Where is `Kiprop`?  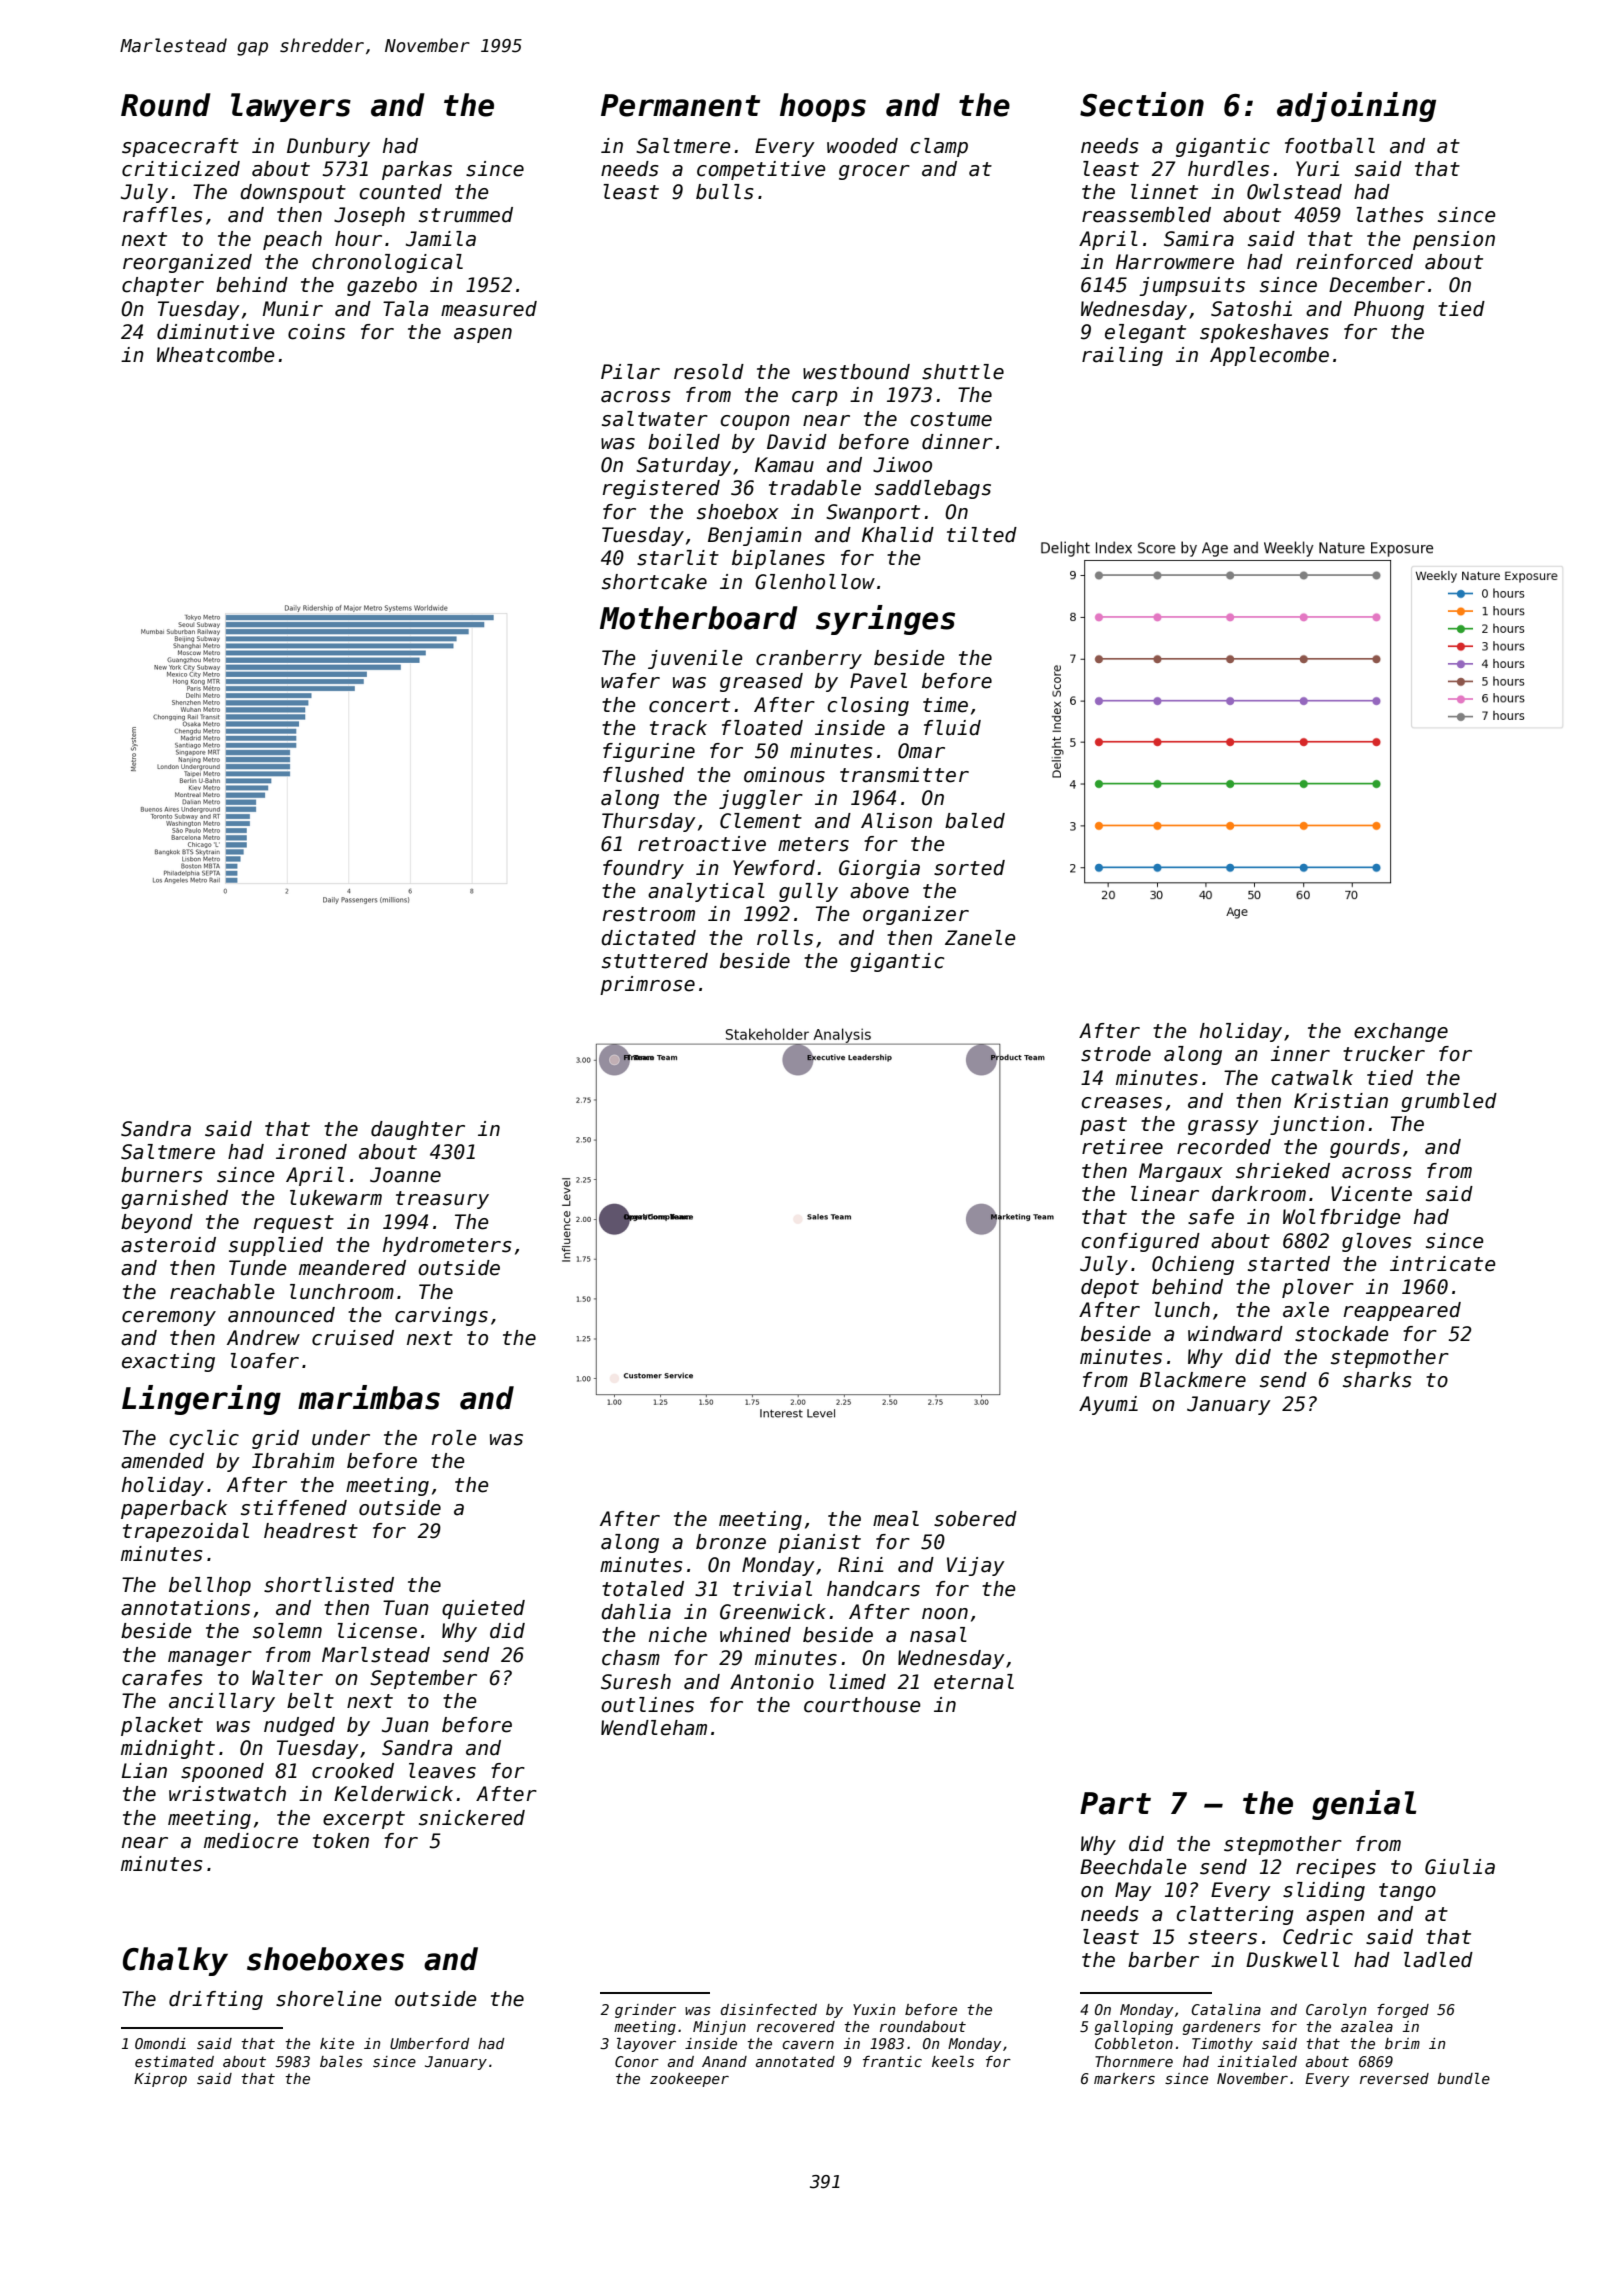
Kiprop is located at coordinates (160, 2080).
